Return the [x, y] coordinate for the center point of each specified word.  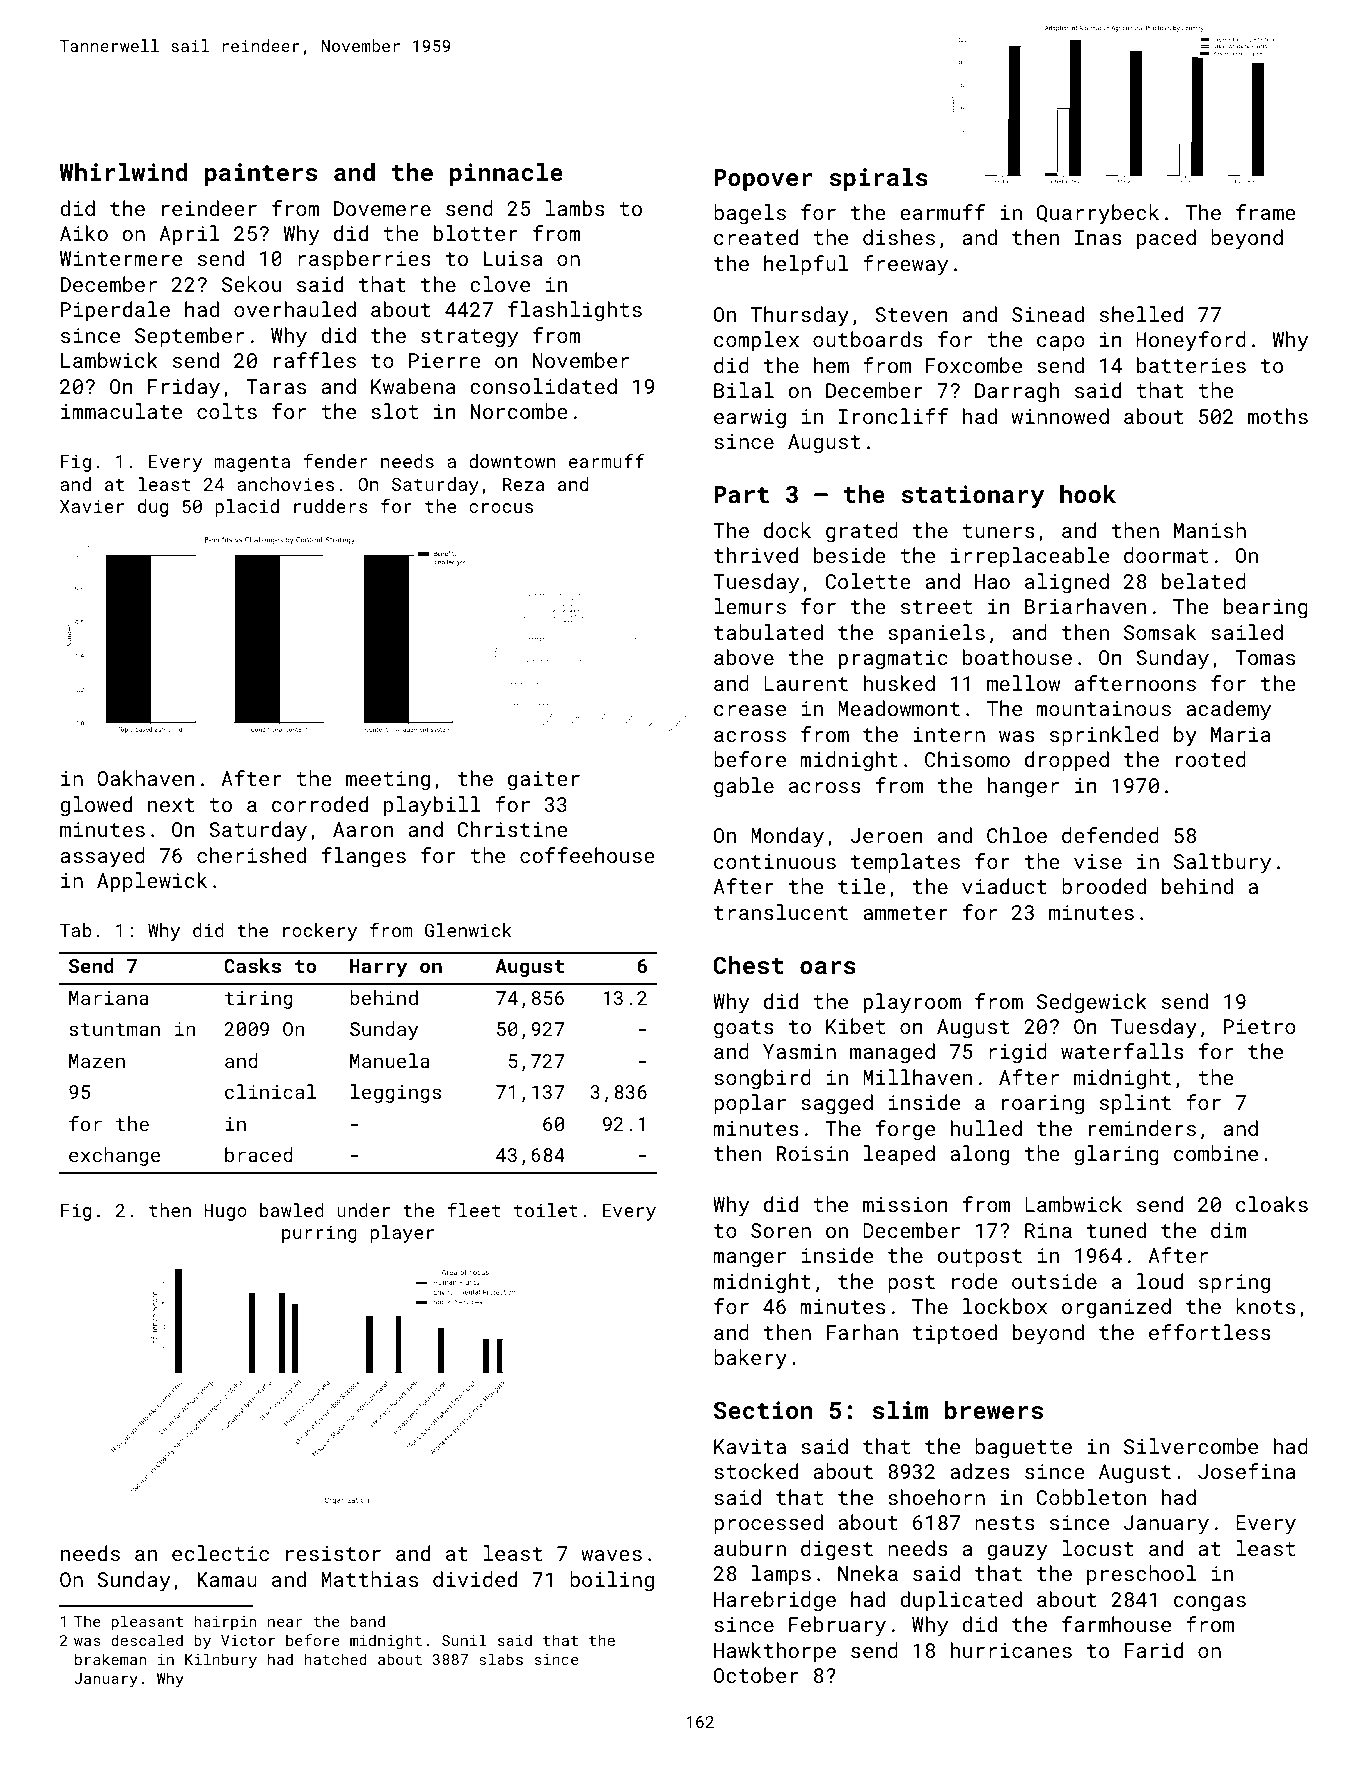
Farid [1153, 1650]
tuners [998, 531]
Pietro [1260, 1026]
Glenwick [468, 930]
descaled [147, 1640]
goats [744, 1029]
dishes [899, 237]
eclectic [220, 1553]
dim [1229, 1230]
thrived [756, 555]
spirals [879, 179]
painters [261, 174]
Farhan [862, 1332]
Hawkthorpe [775, 1652]
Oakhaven [146, 778]
